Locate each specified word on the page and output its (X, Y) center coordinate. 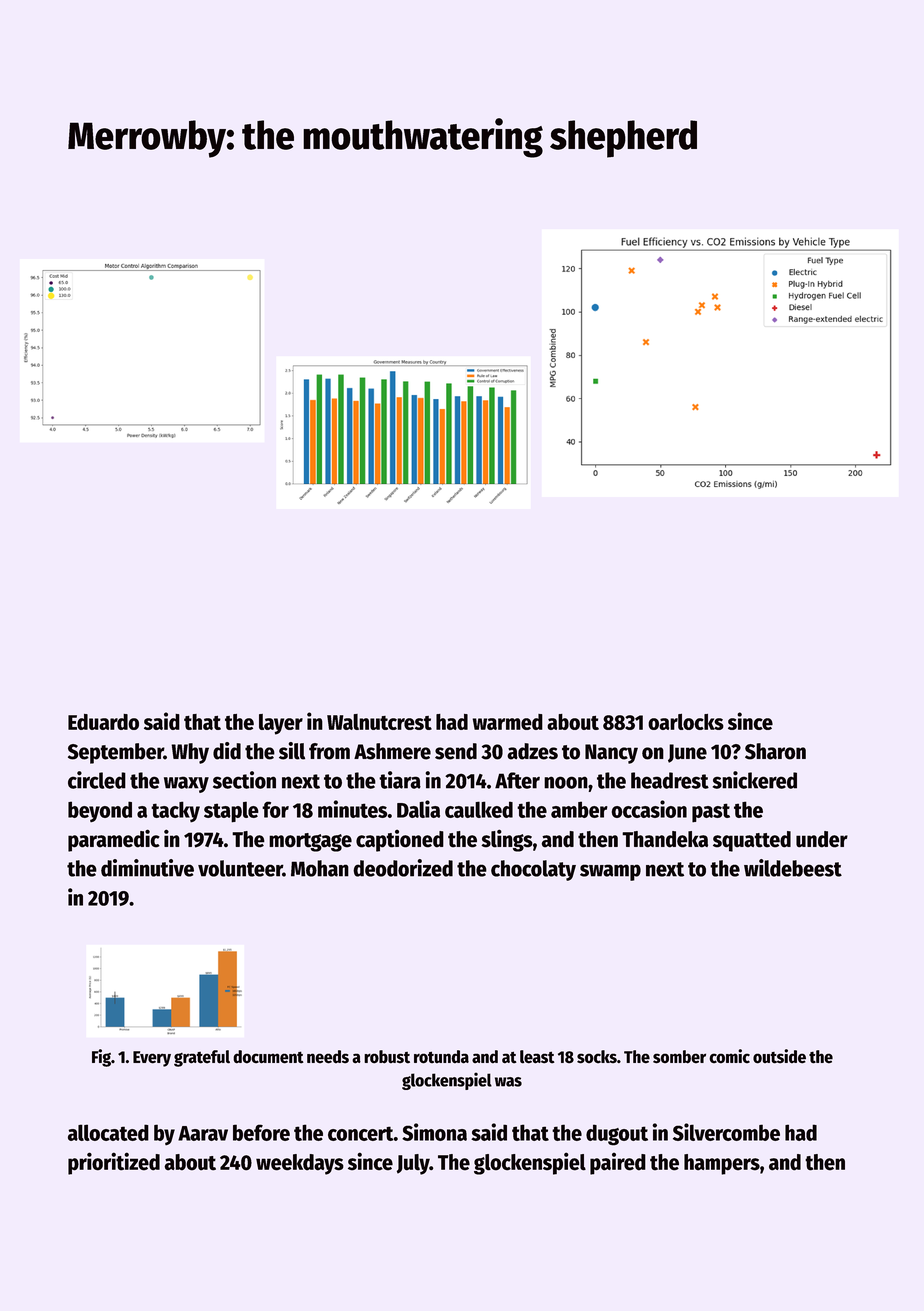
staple (231, 812)
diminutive (147, 868)
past (711, 813)
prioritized (114, 1163)
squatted (752, 841)
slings (506, 840)
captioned (400, 841)
